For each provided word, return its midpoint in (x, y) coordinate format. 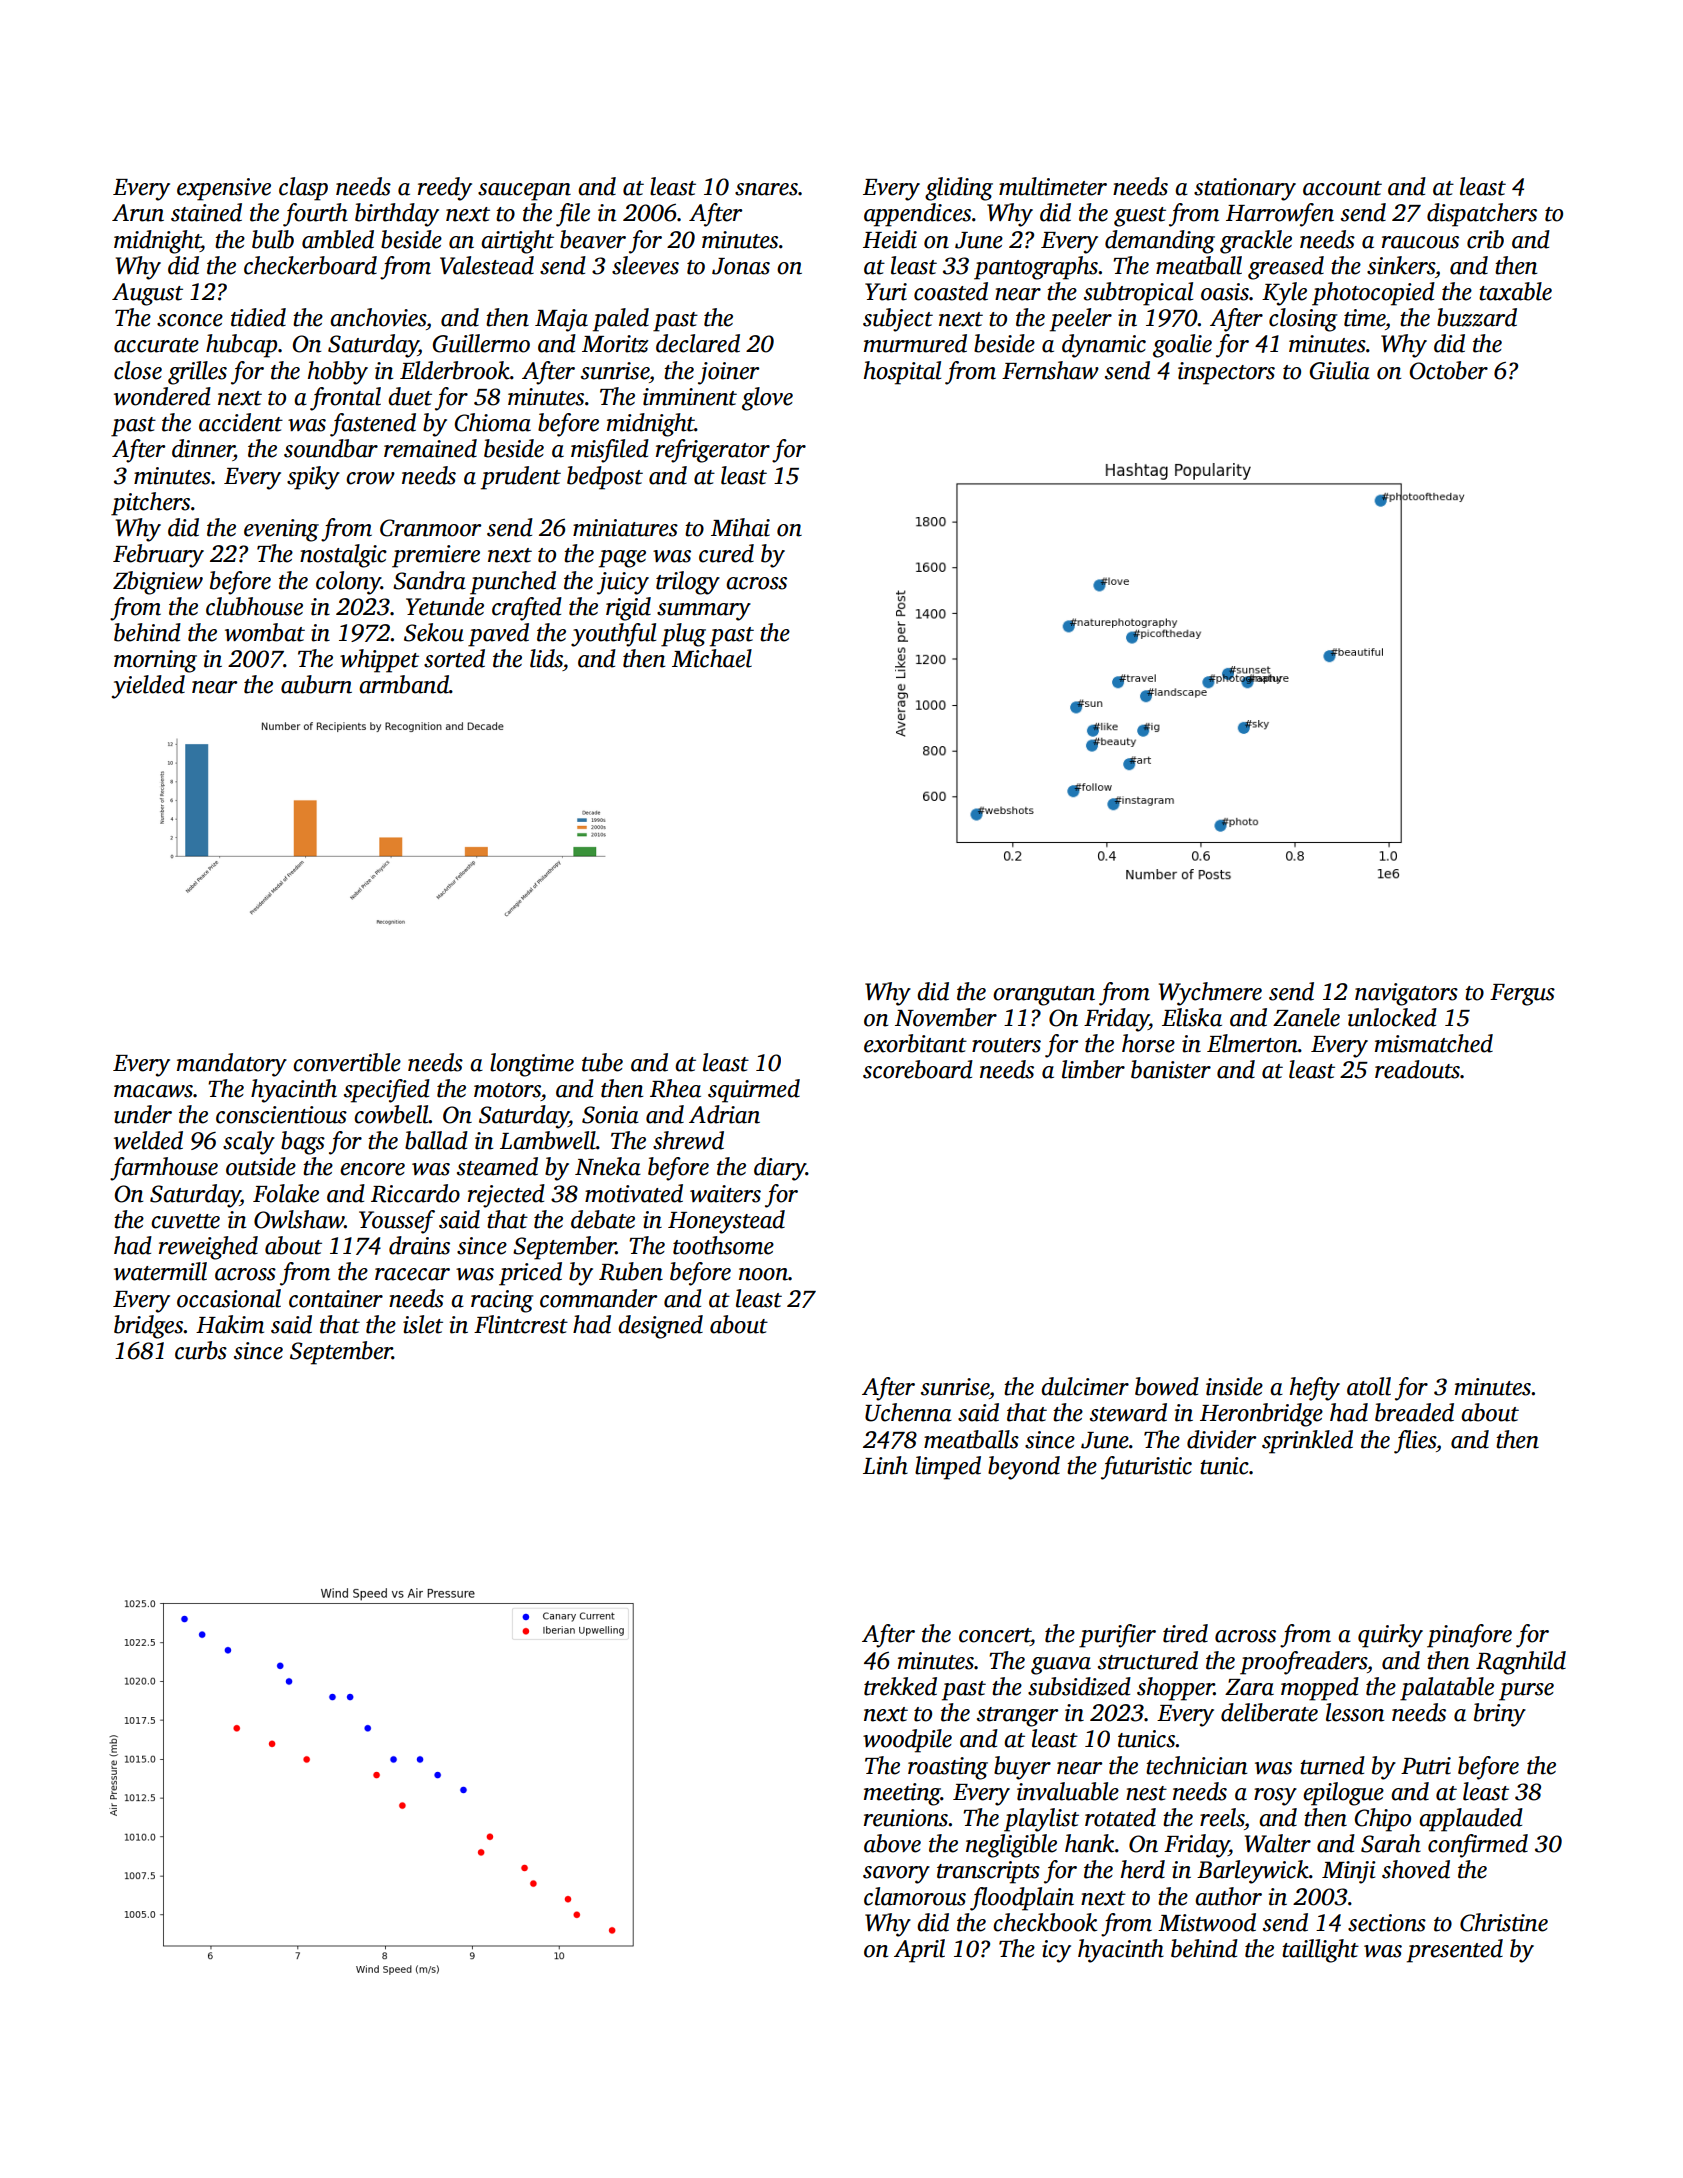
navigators (1406, 994)
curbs (201, 1350)
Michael (712, 658)
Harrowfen (1280, 215)
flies (1415, 1442)
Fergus (1522, 995)
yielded (148, 687)
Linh (885, 1465)
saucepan (524, 192)
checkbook (1045, 1922)
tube (602, 1062)
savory (896, 1875)
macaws (153, 1091)
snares (766, 189)
